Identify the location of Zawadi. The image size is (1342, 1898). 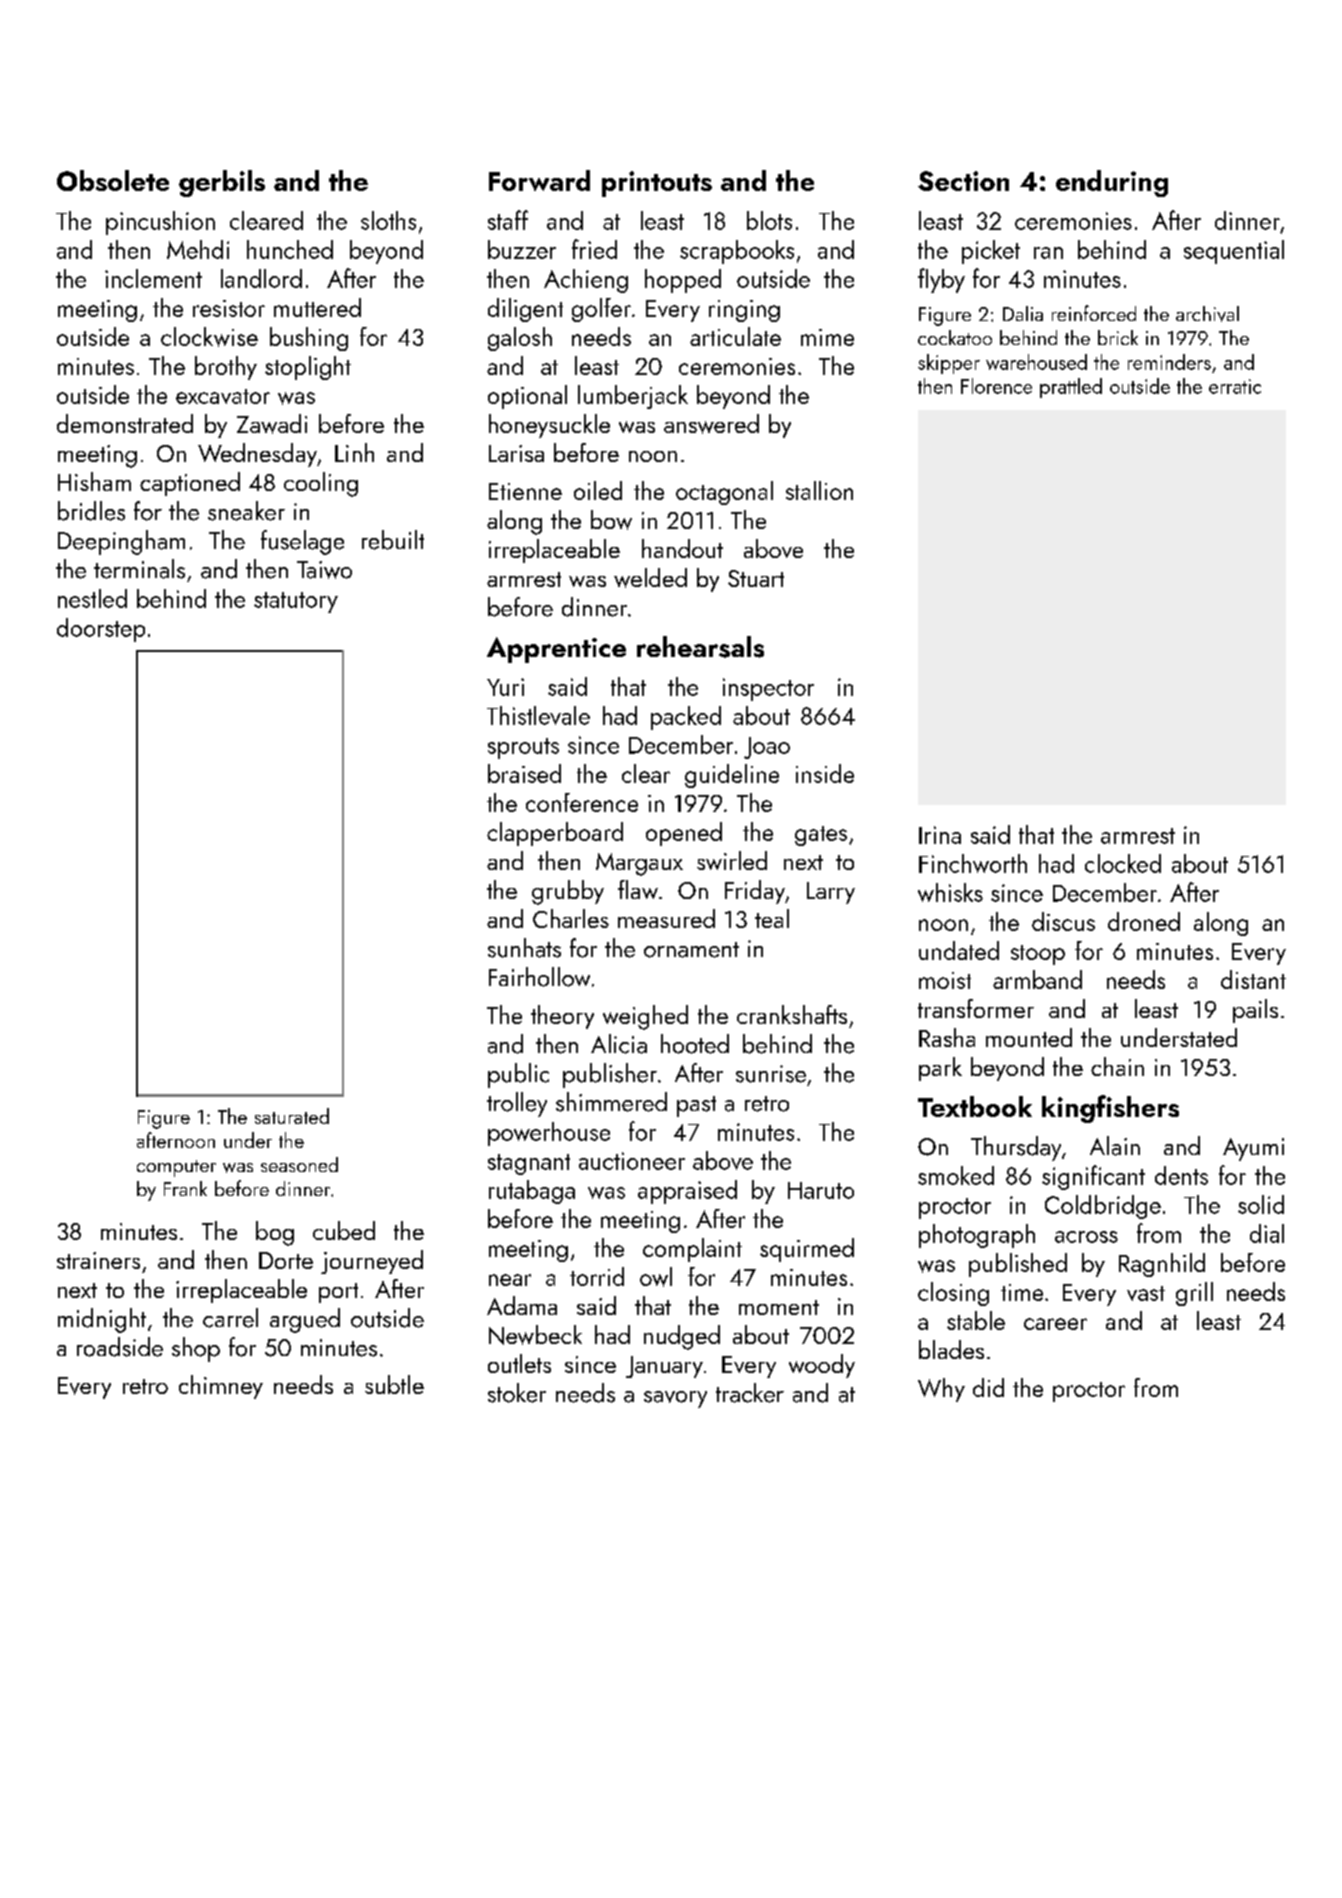
(272, 424).
